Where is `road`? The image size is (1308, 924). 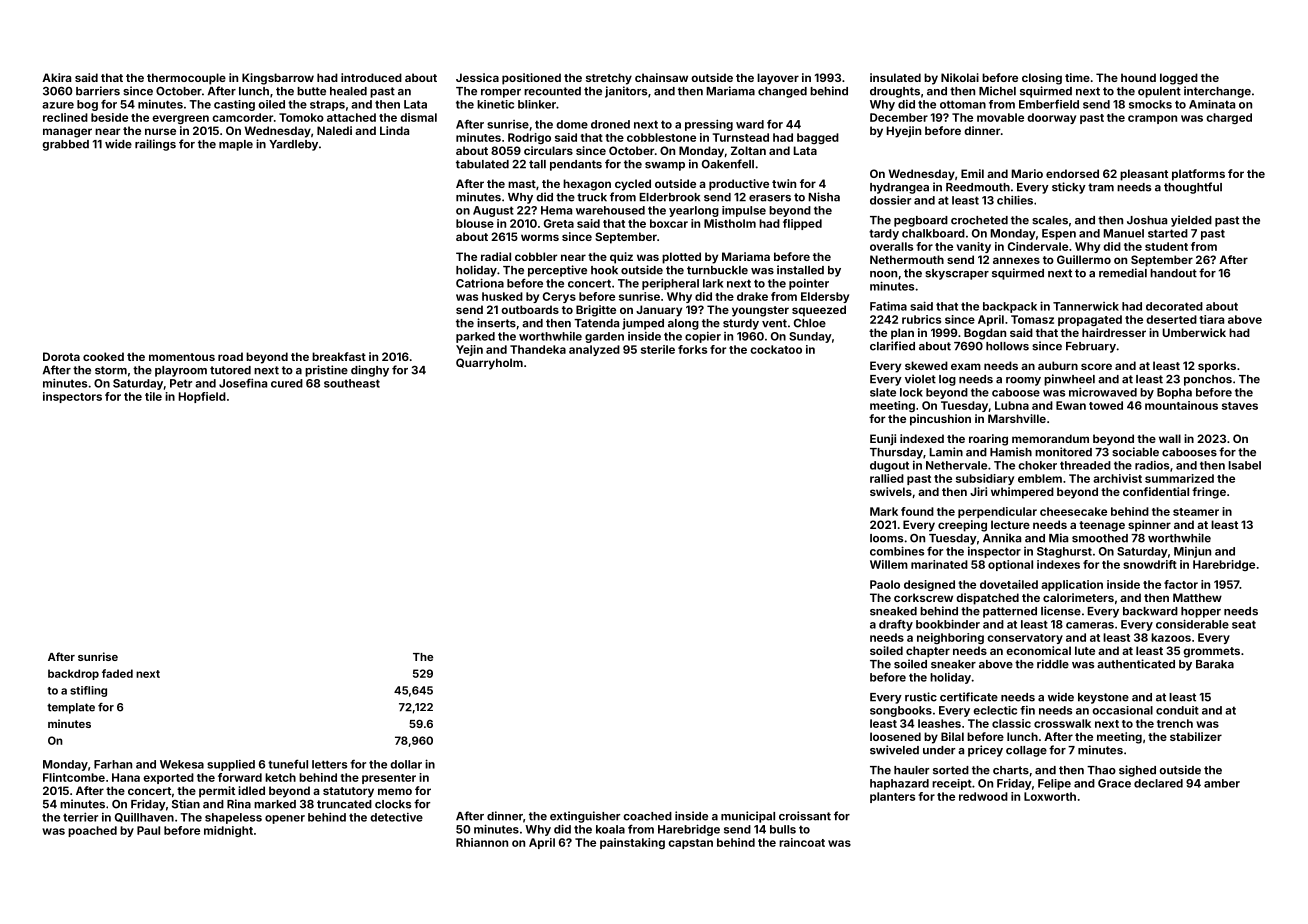
road is located at coordinates (230, 356).
